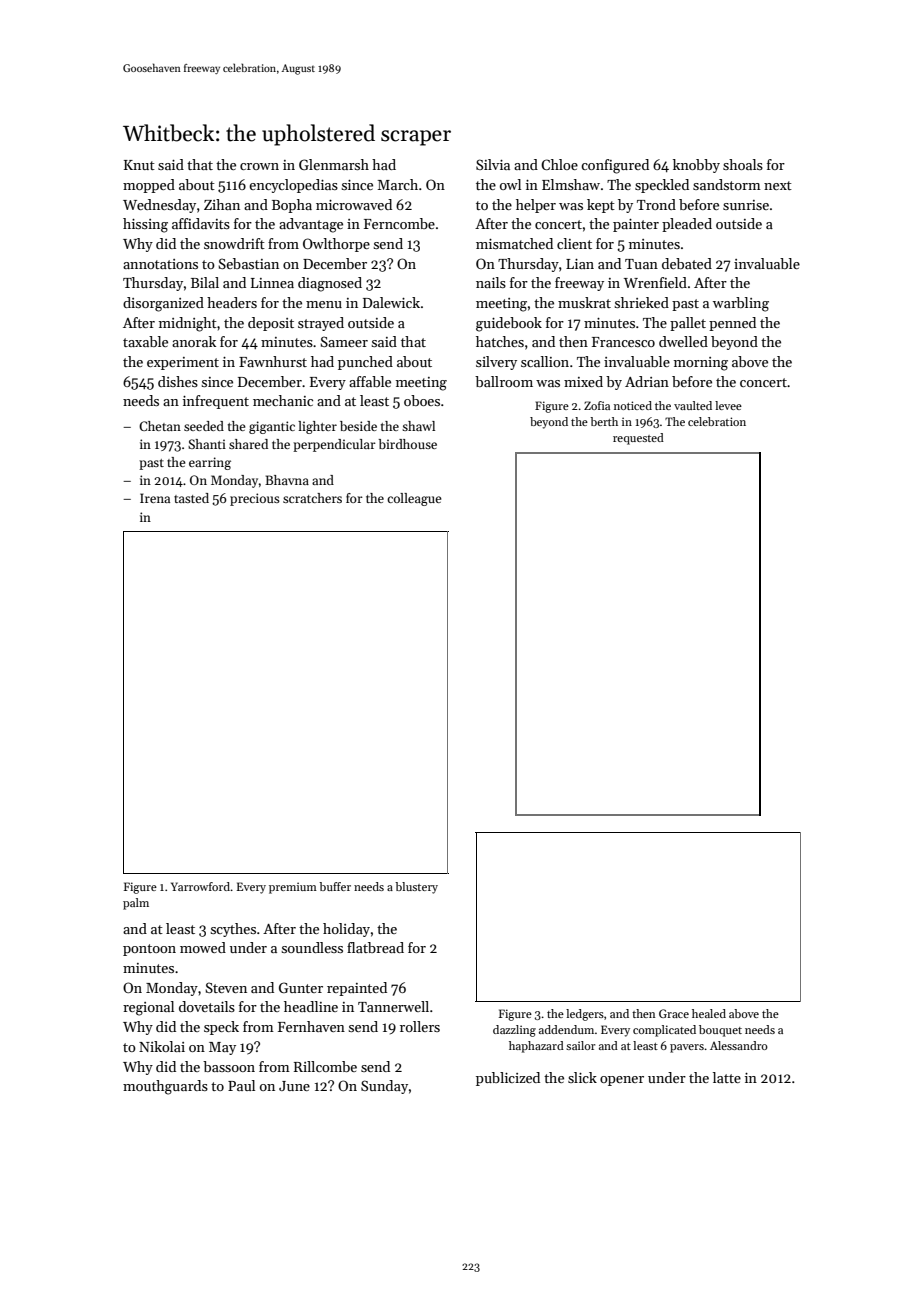 This screenshot has height=1308, width=924. What do you see at coordinates (273, 361) in the screenshot?
I see `Fawnhurst` at bounding box center [273, 361].
